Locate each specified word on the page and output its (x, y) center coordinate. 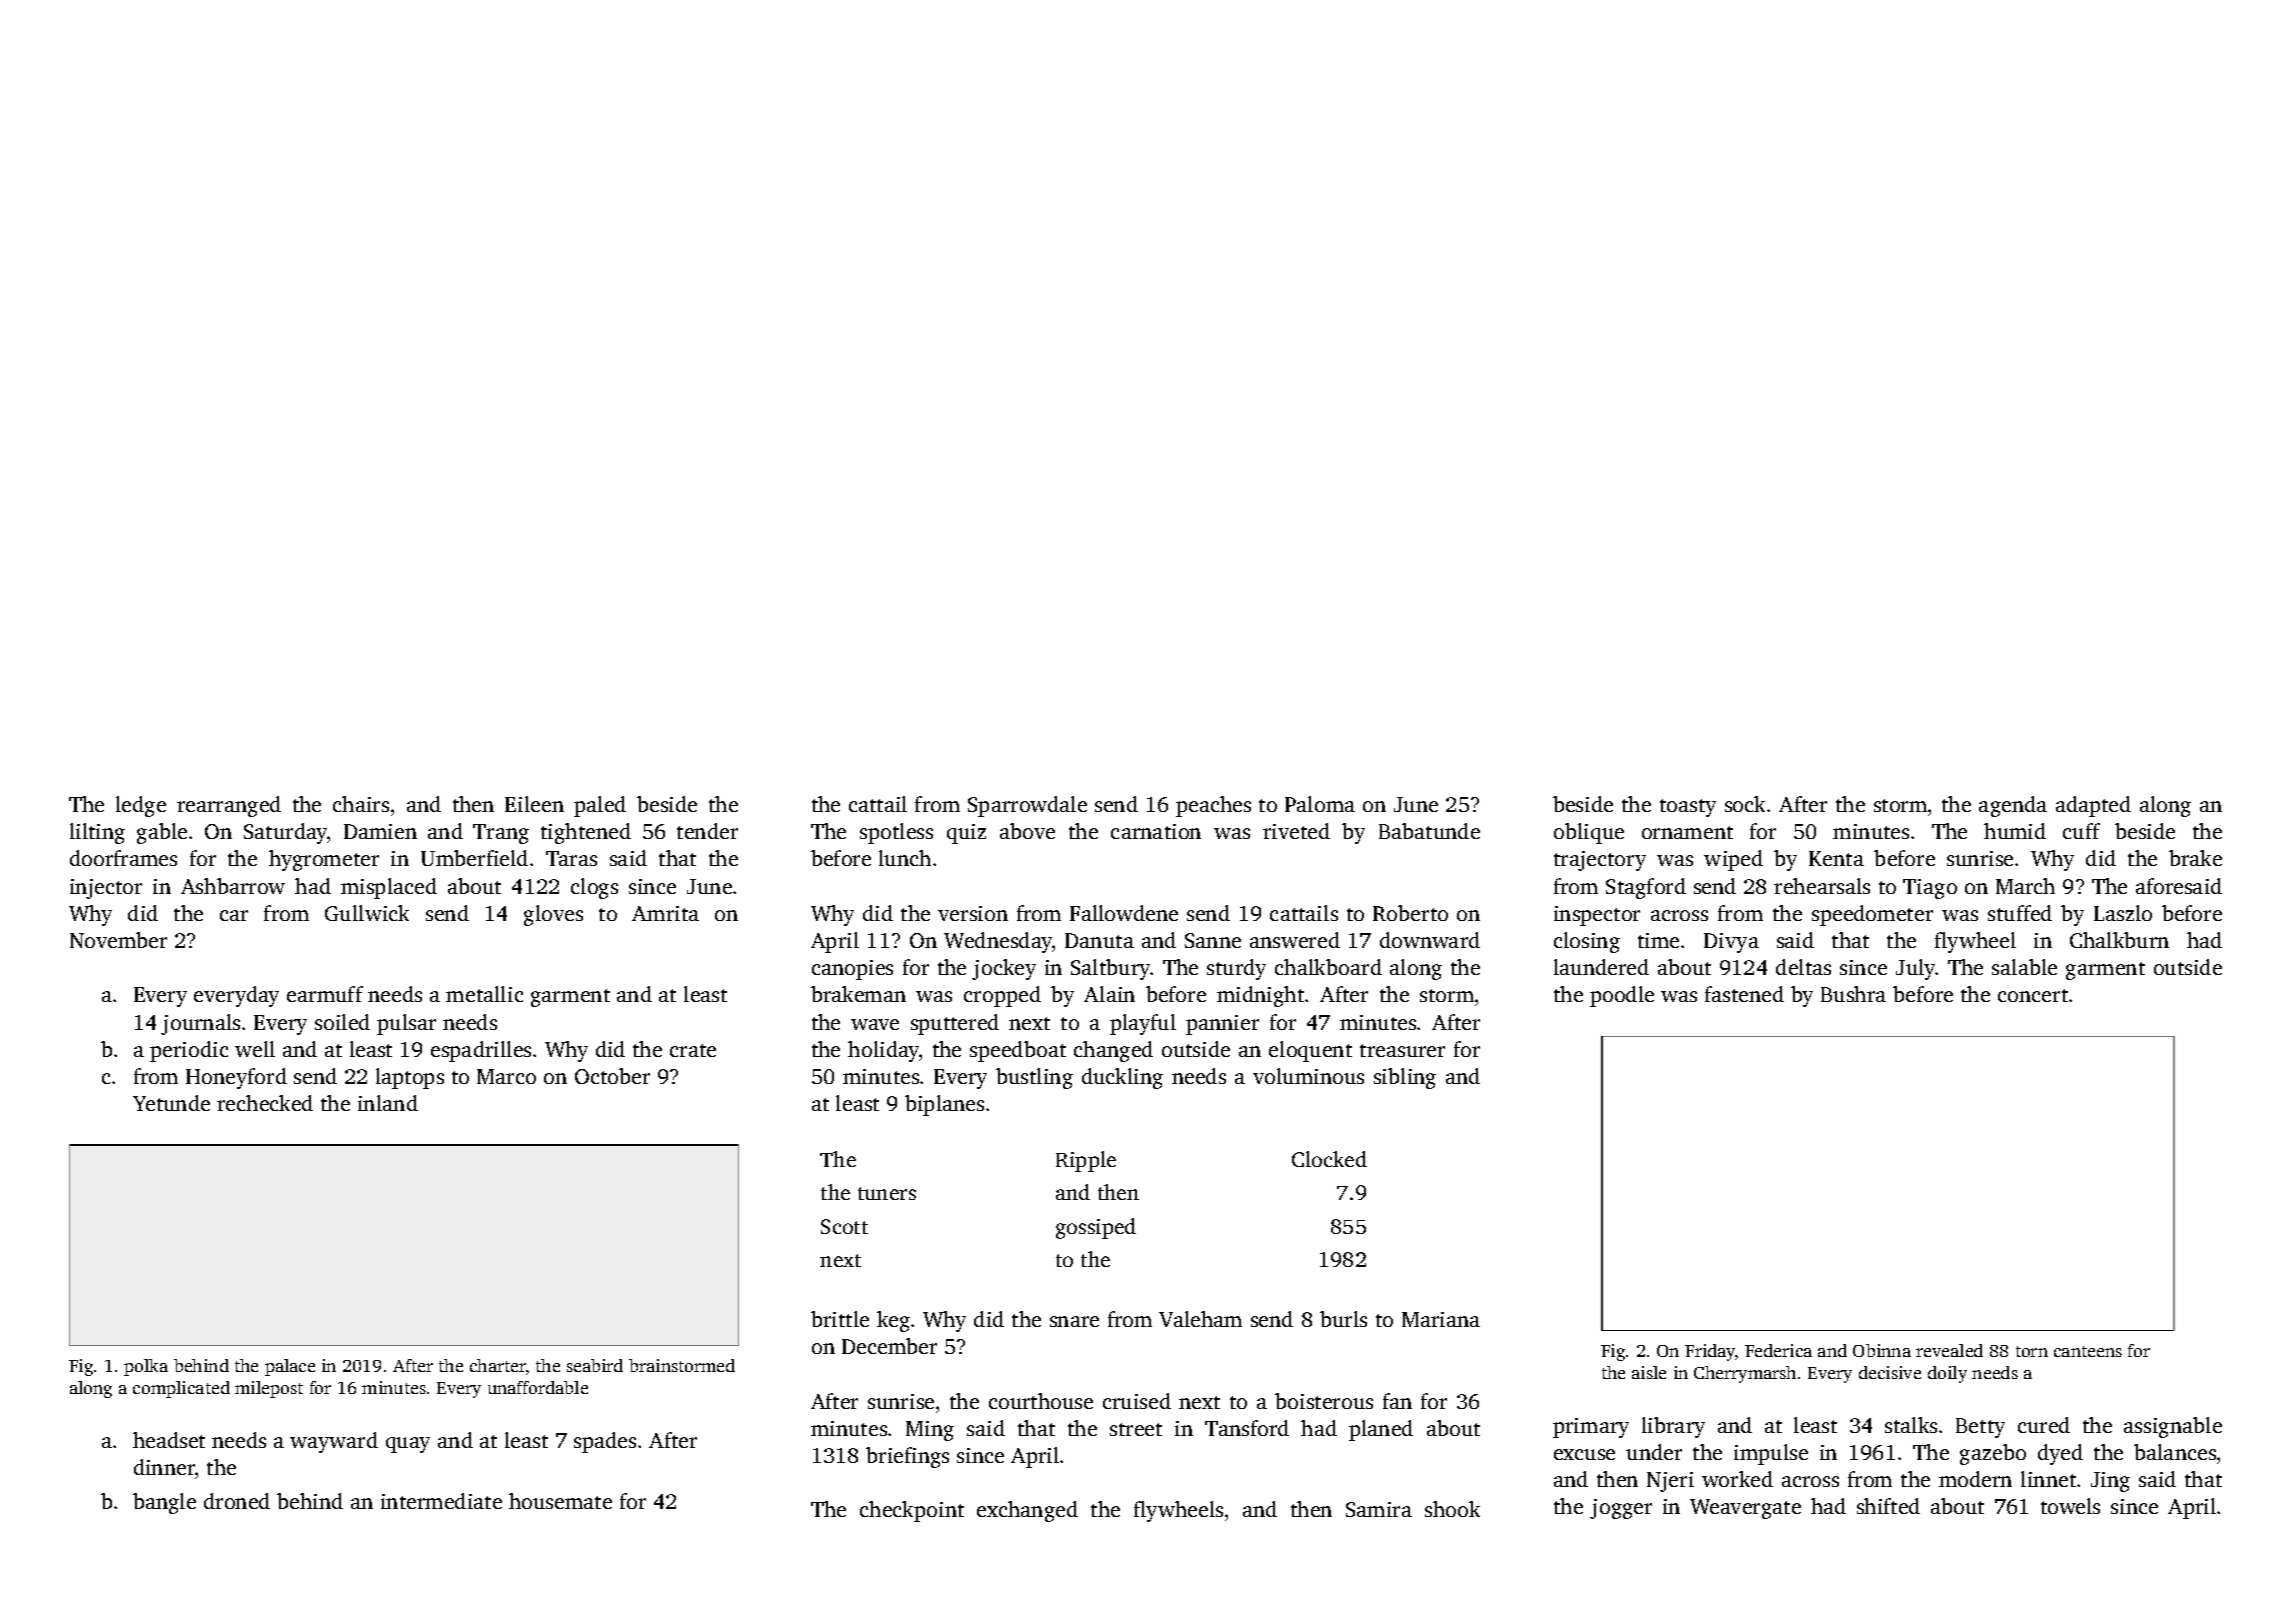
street (1136, 1429)
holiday (884, 1051)
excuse (1584, 1454)
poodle (1622, 996)
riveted (1296, 831)
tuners (887, 1193)
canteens (2088, 1351)
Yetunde (171, 1103)
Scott (844, 1226)
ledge (141, 806)
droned (237, 1501)
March (2025, 886)
